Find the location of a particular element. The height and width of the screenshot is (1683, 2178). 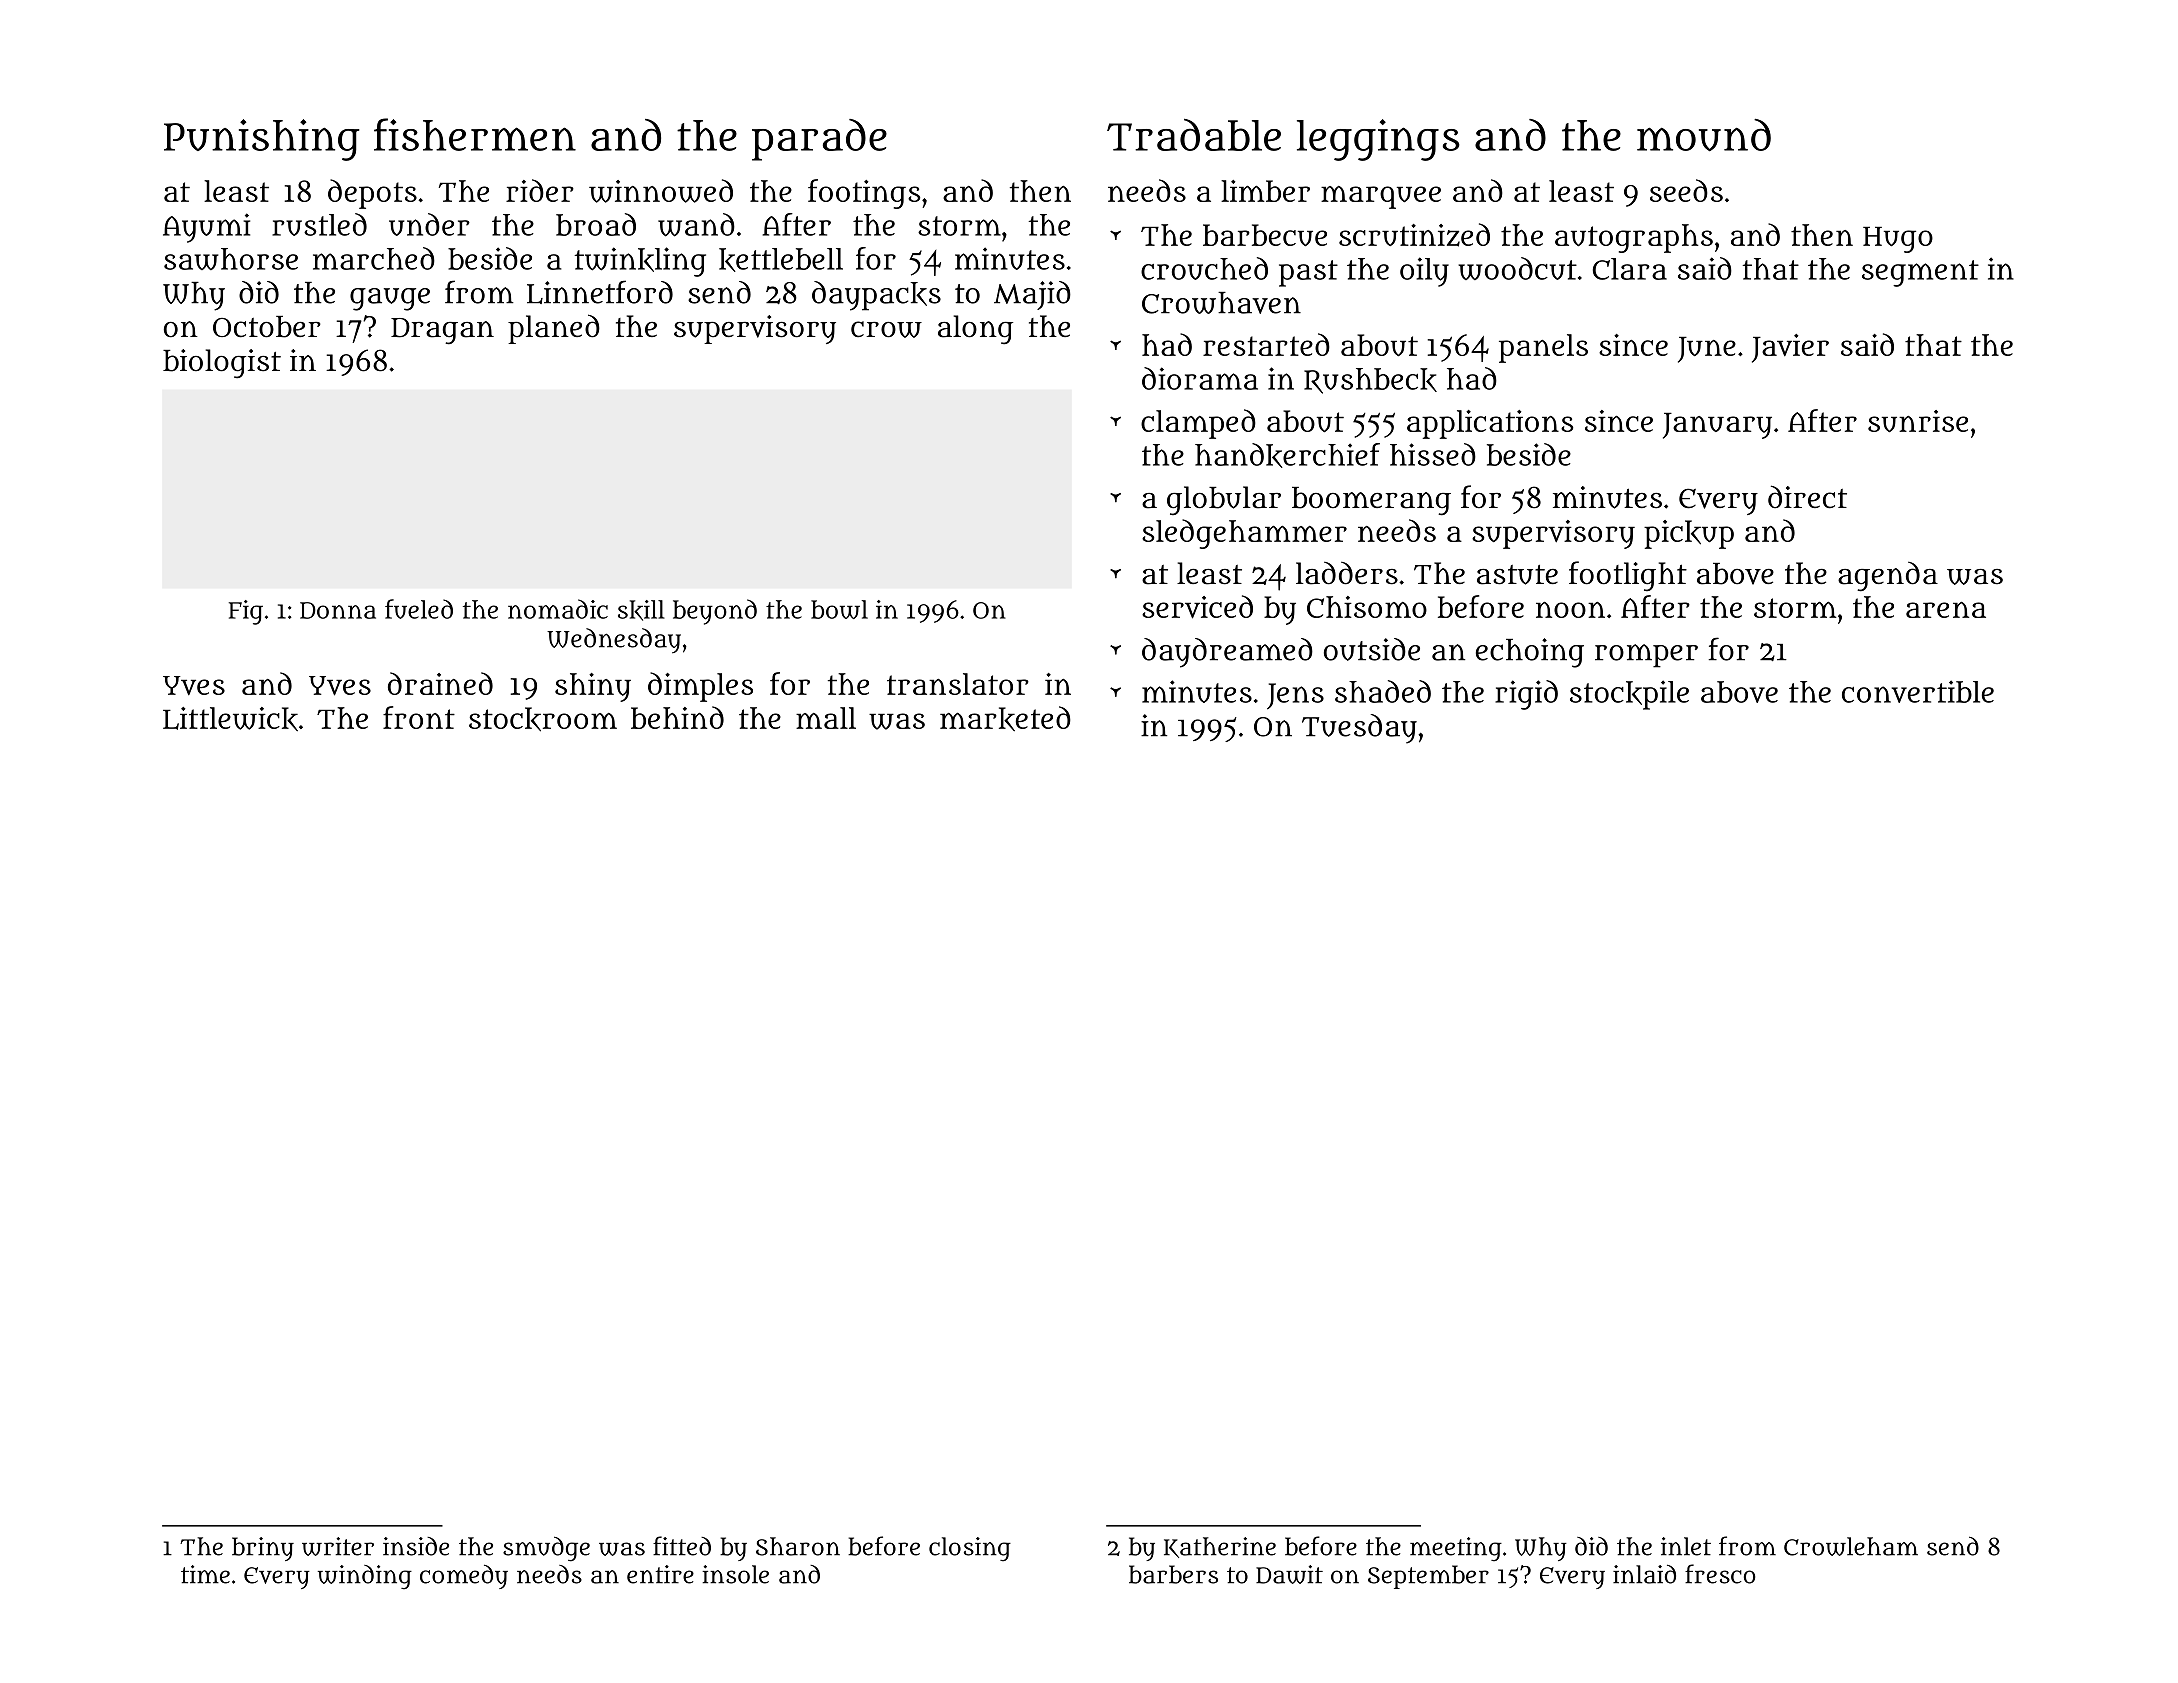

closing is located at coordinates (970, 1549).
